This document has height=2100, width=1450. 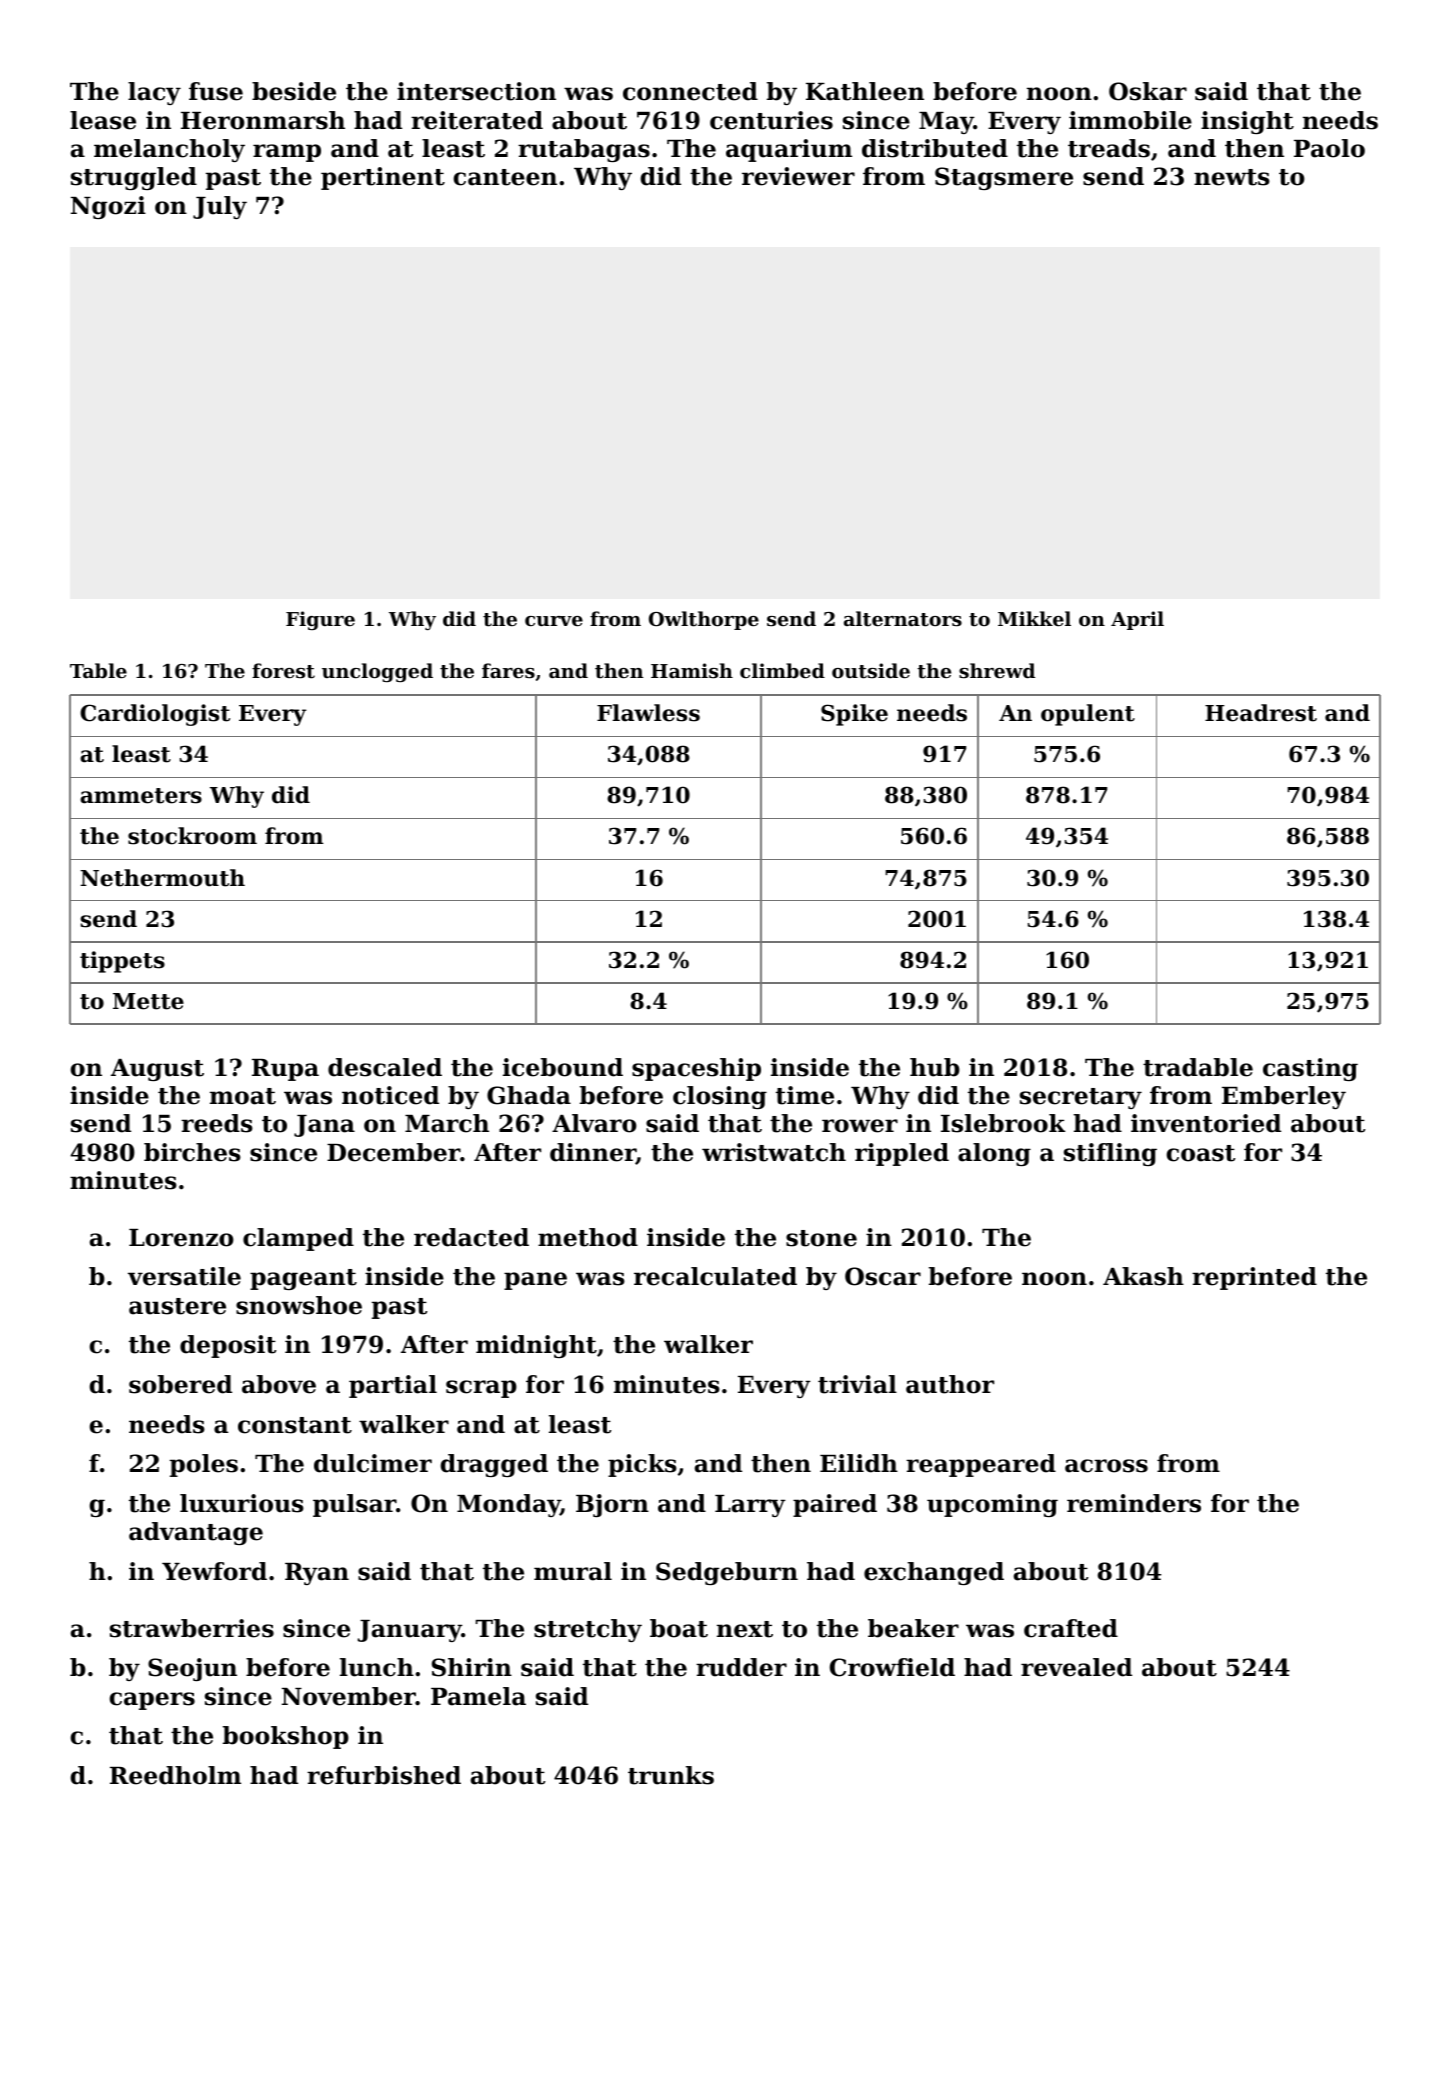 I want to click on July, so click(x=220, y=207).
